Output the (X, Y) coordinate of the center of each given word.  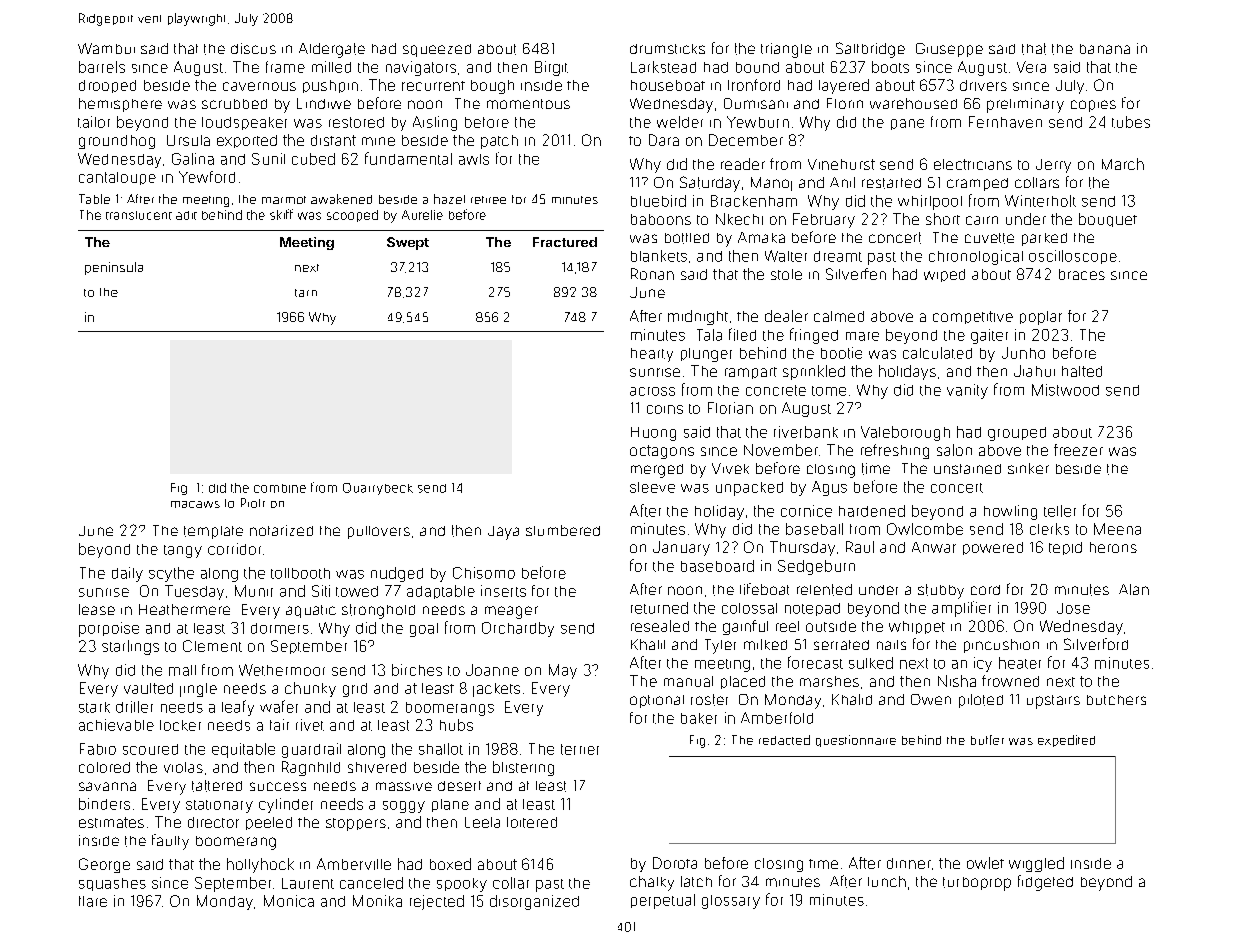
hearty (652, 355)
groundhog (117, 142)
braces (1082, 274)
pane (907, 124)
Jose (1073, 608)
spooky (462, 885)
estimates (111, 822)
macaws (195, 504)
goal (424, 630)
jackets (496, 690)
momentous (528, 104)
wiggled (1036, 864)
